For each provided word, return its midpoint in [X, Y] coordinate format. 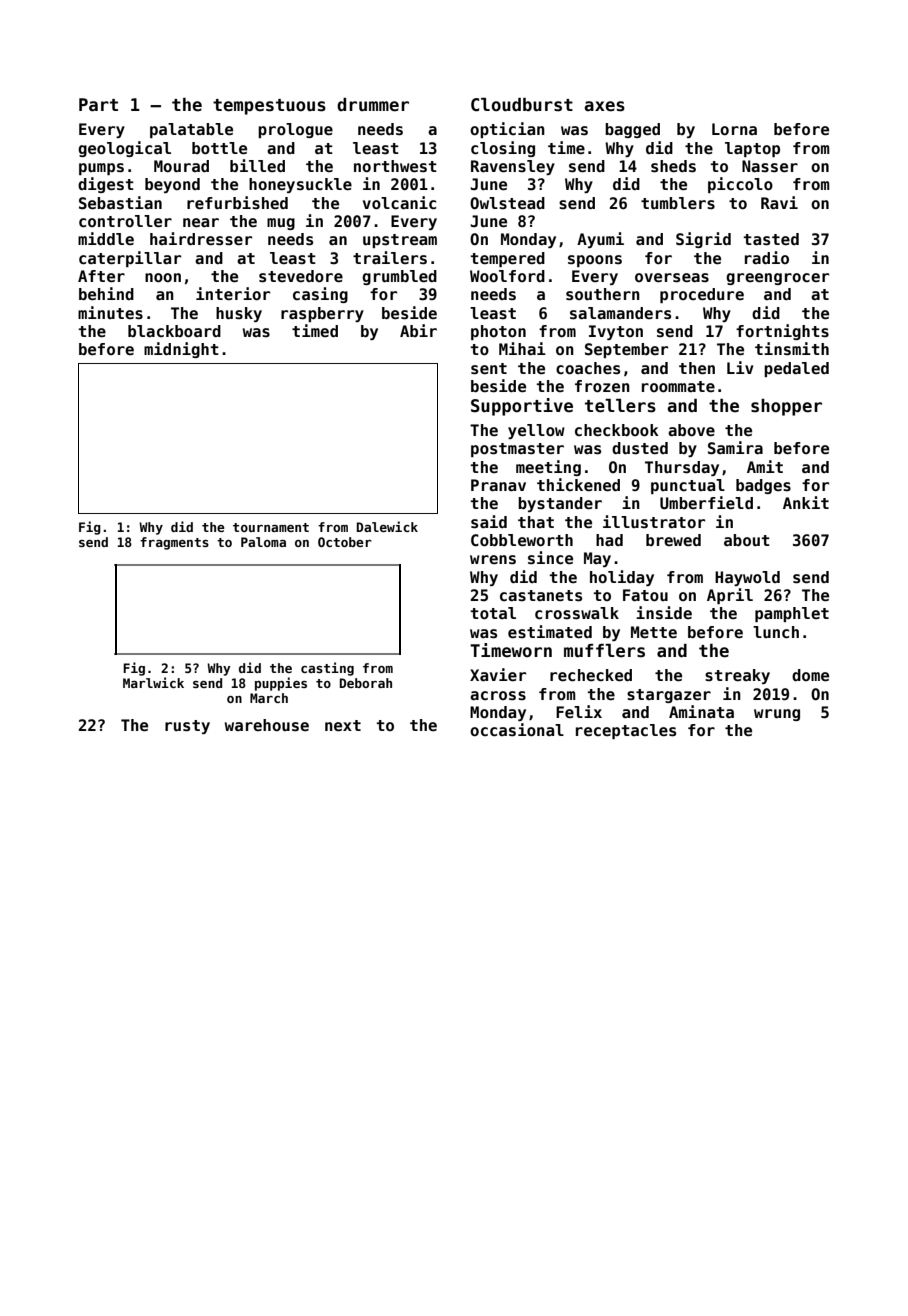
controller [125, 221]
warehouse [267, 725]
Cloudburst [522, 105]
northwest [395, 166]
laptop [752, 149]
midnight [181, 350]
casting [327, 669]
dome [810, 675]
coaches [588, 368]
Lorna [734, 129]
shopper [786, 407]
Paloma [263, 542]
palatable [191, 130]
